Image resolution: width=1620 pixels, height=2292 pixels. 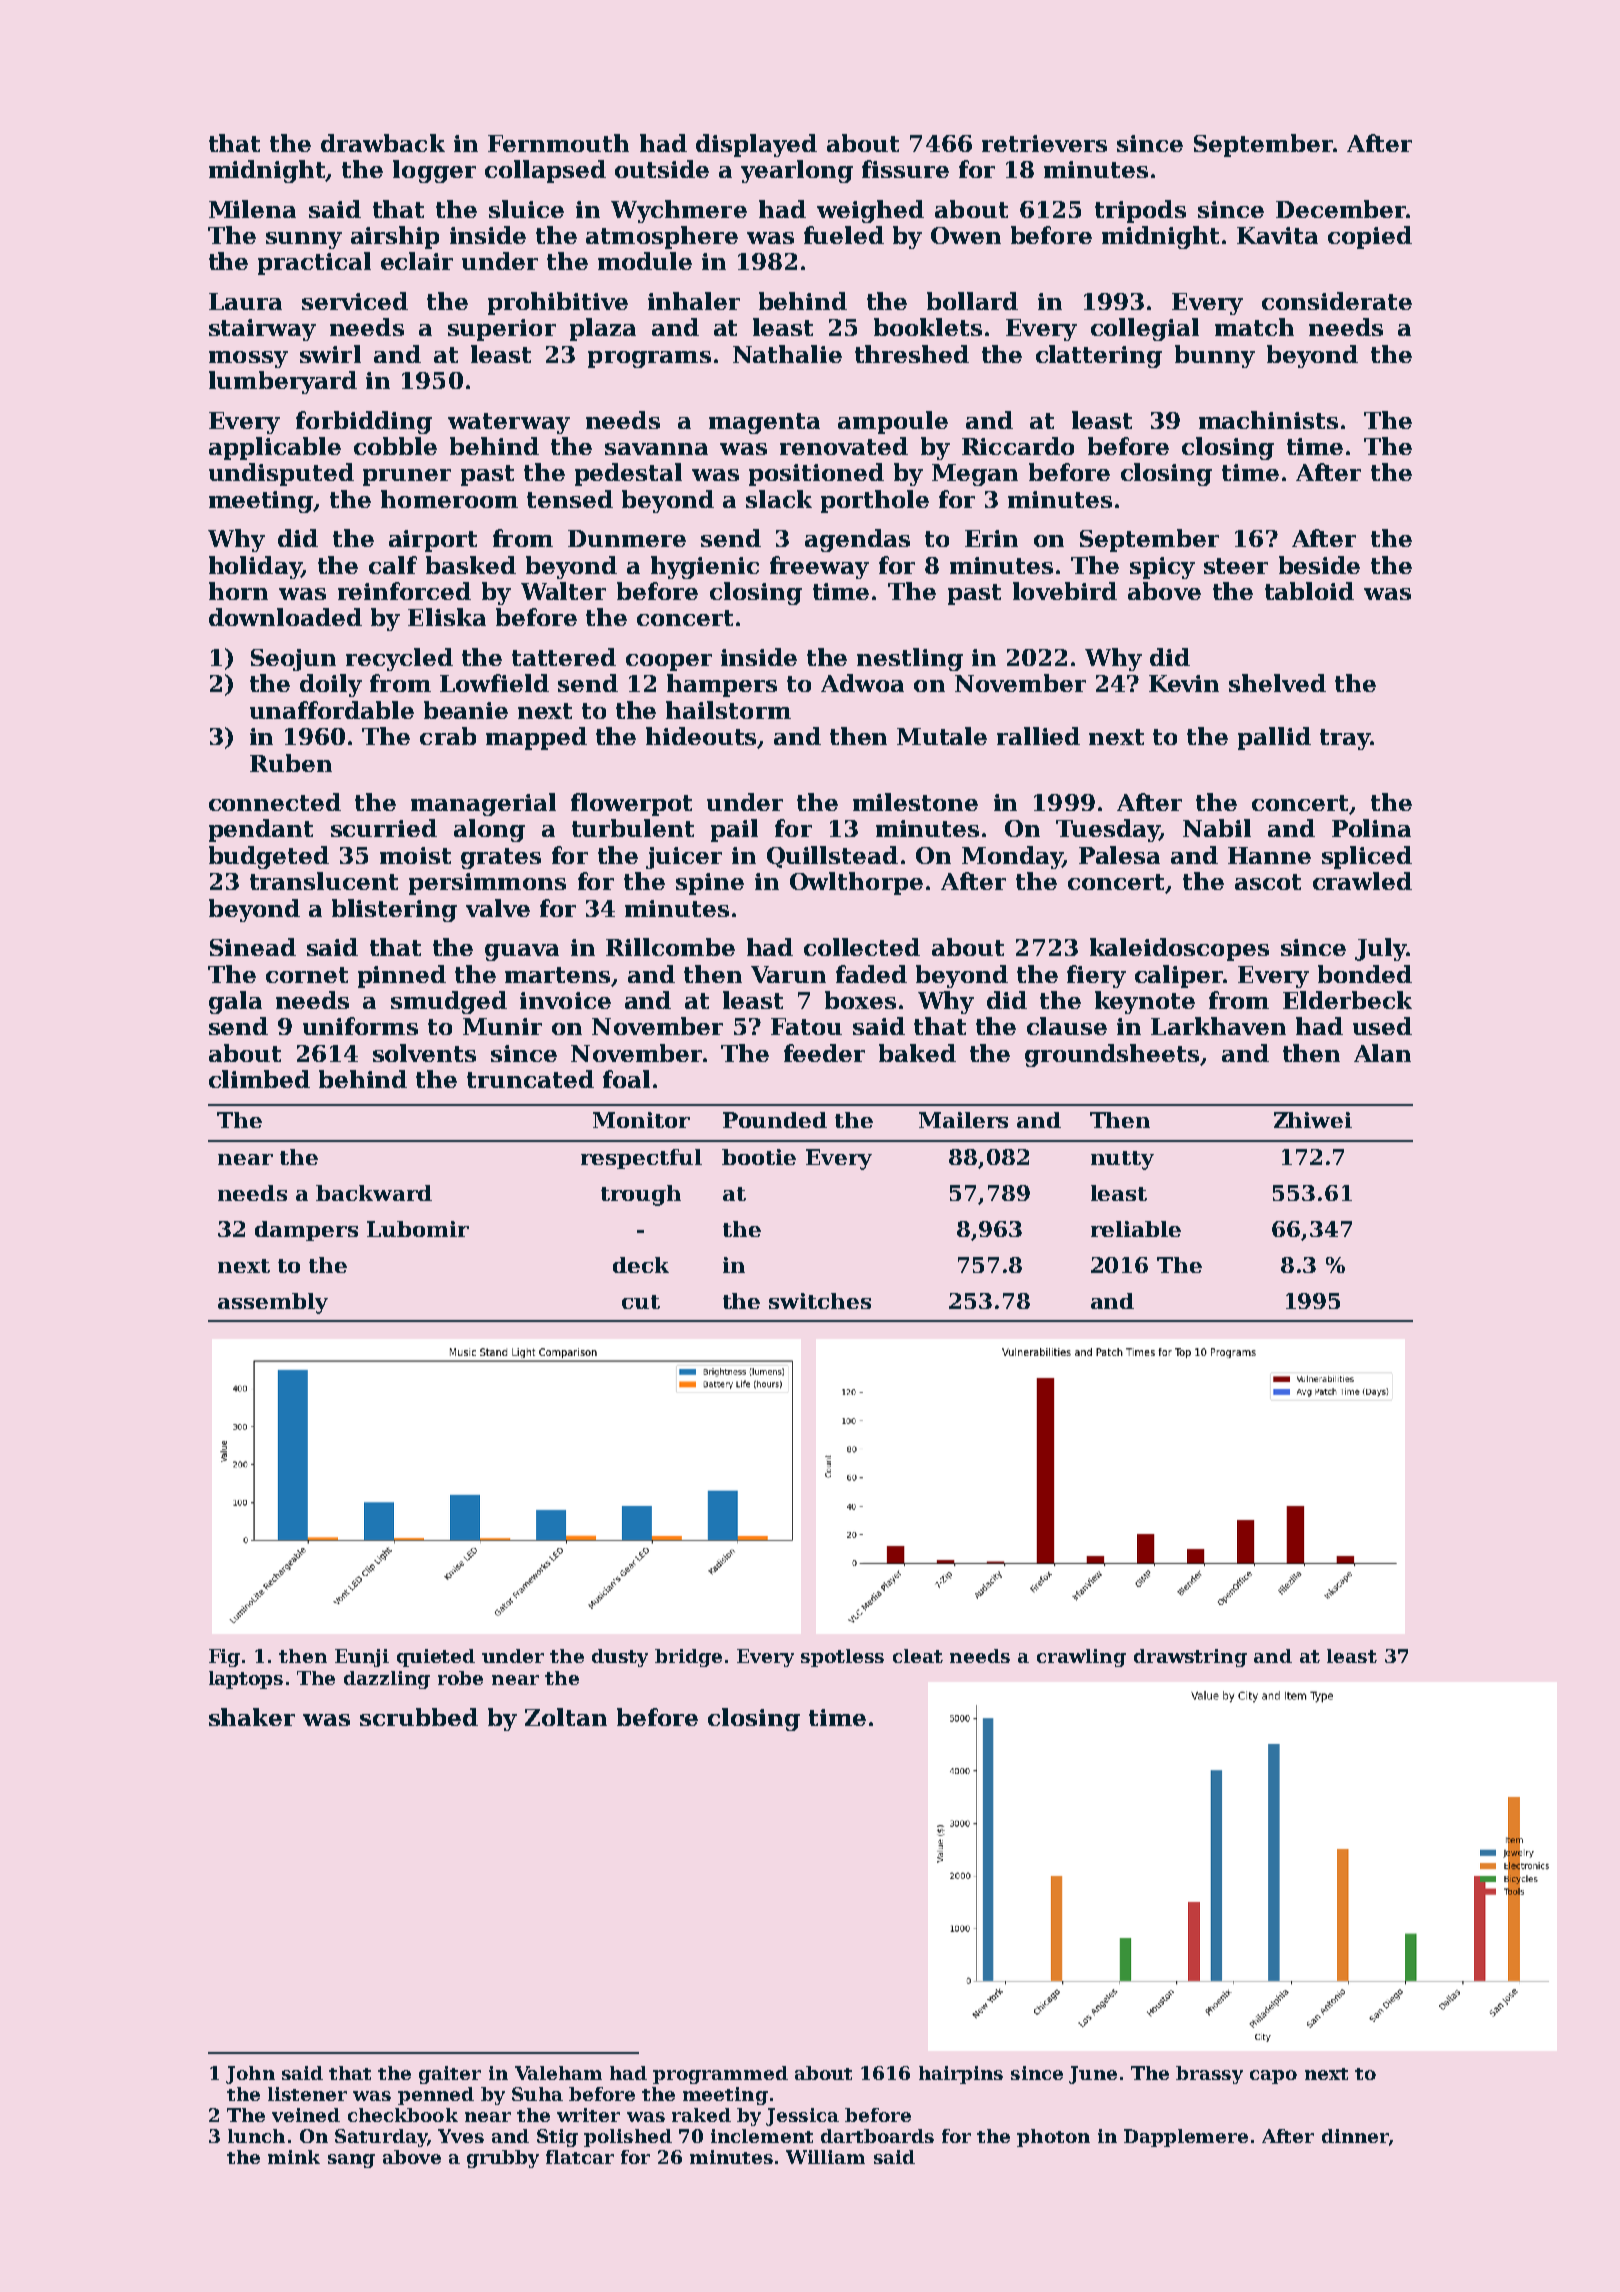 I want to click on Seojun, so click(x=293, y=660).
